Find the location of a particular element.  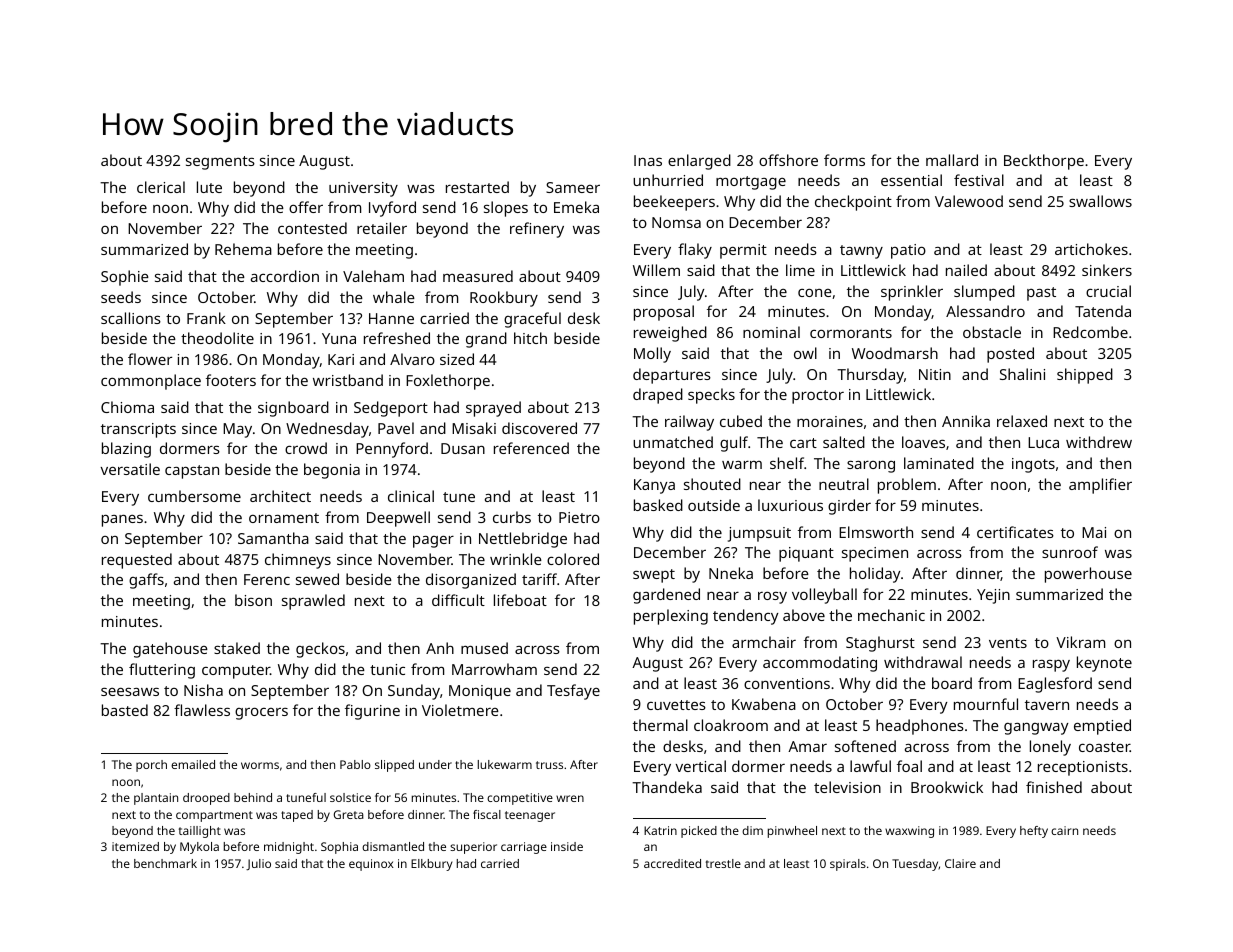

Shalini is located at coordinates (1022, 374).
